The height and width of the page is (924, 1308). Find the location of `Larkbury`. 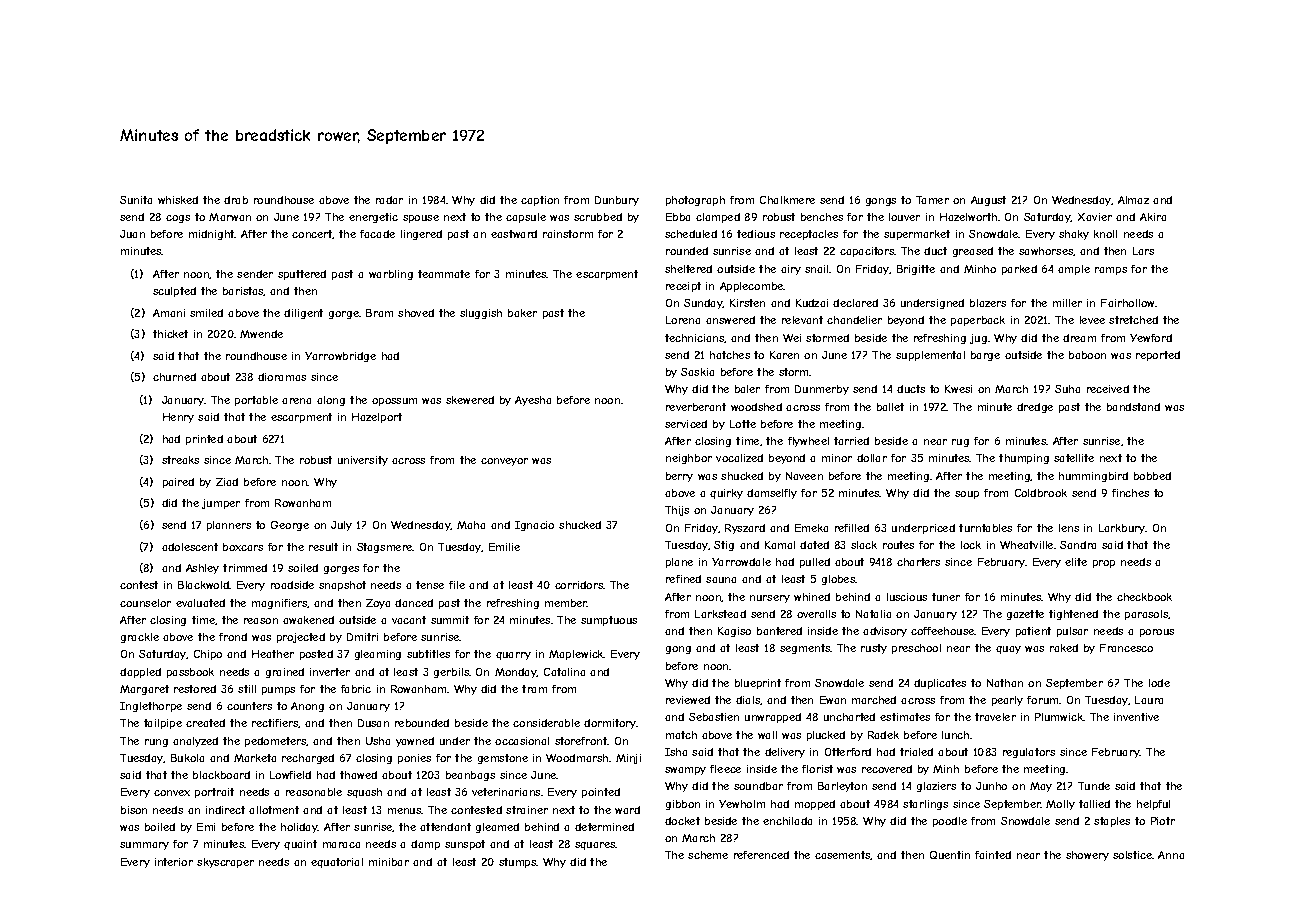

Larkbury is located at coordinates (1122, 529).
